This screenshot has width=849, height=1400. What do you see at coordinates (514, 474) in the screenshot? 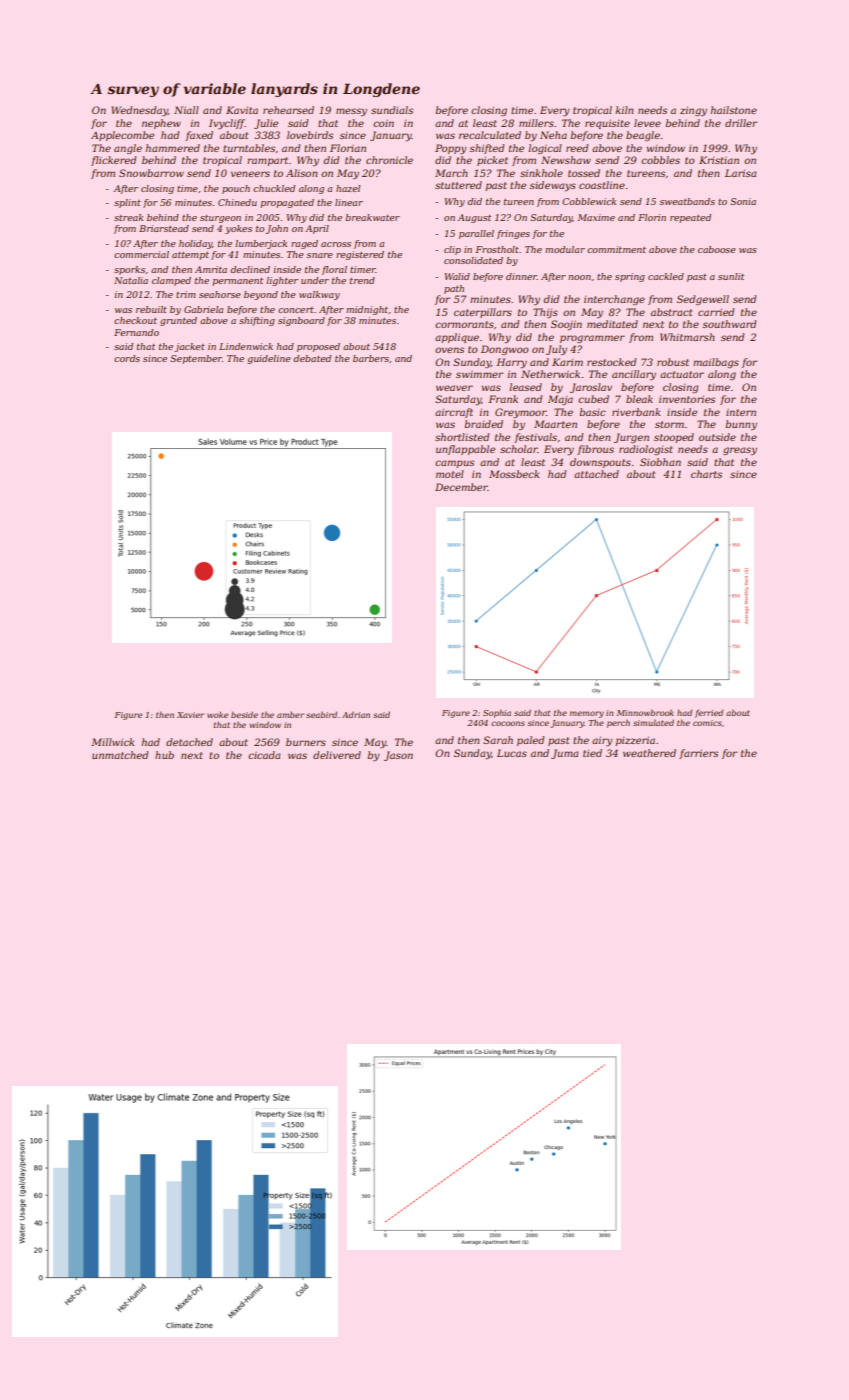
I see `Mossbeck` at bounding box center [514, 474].
